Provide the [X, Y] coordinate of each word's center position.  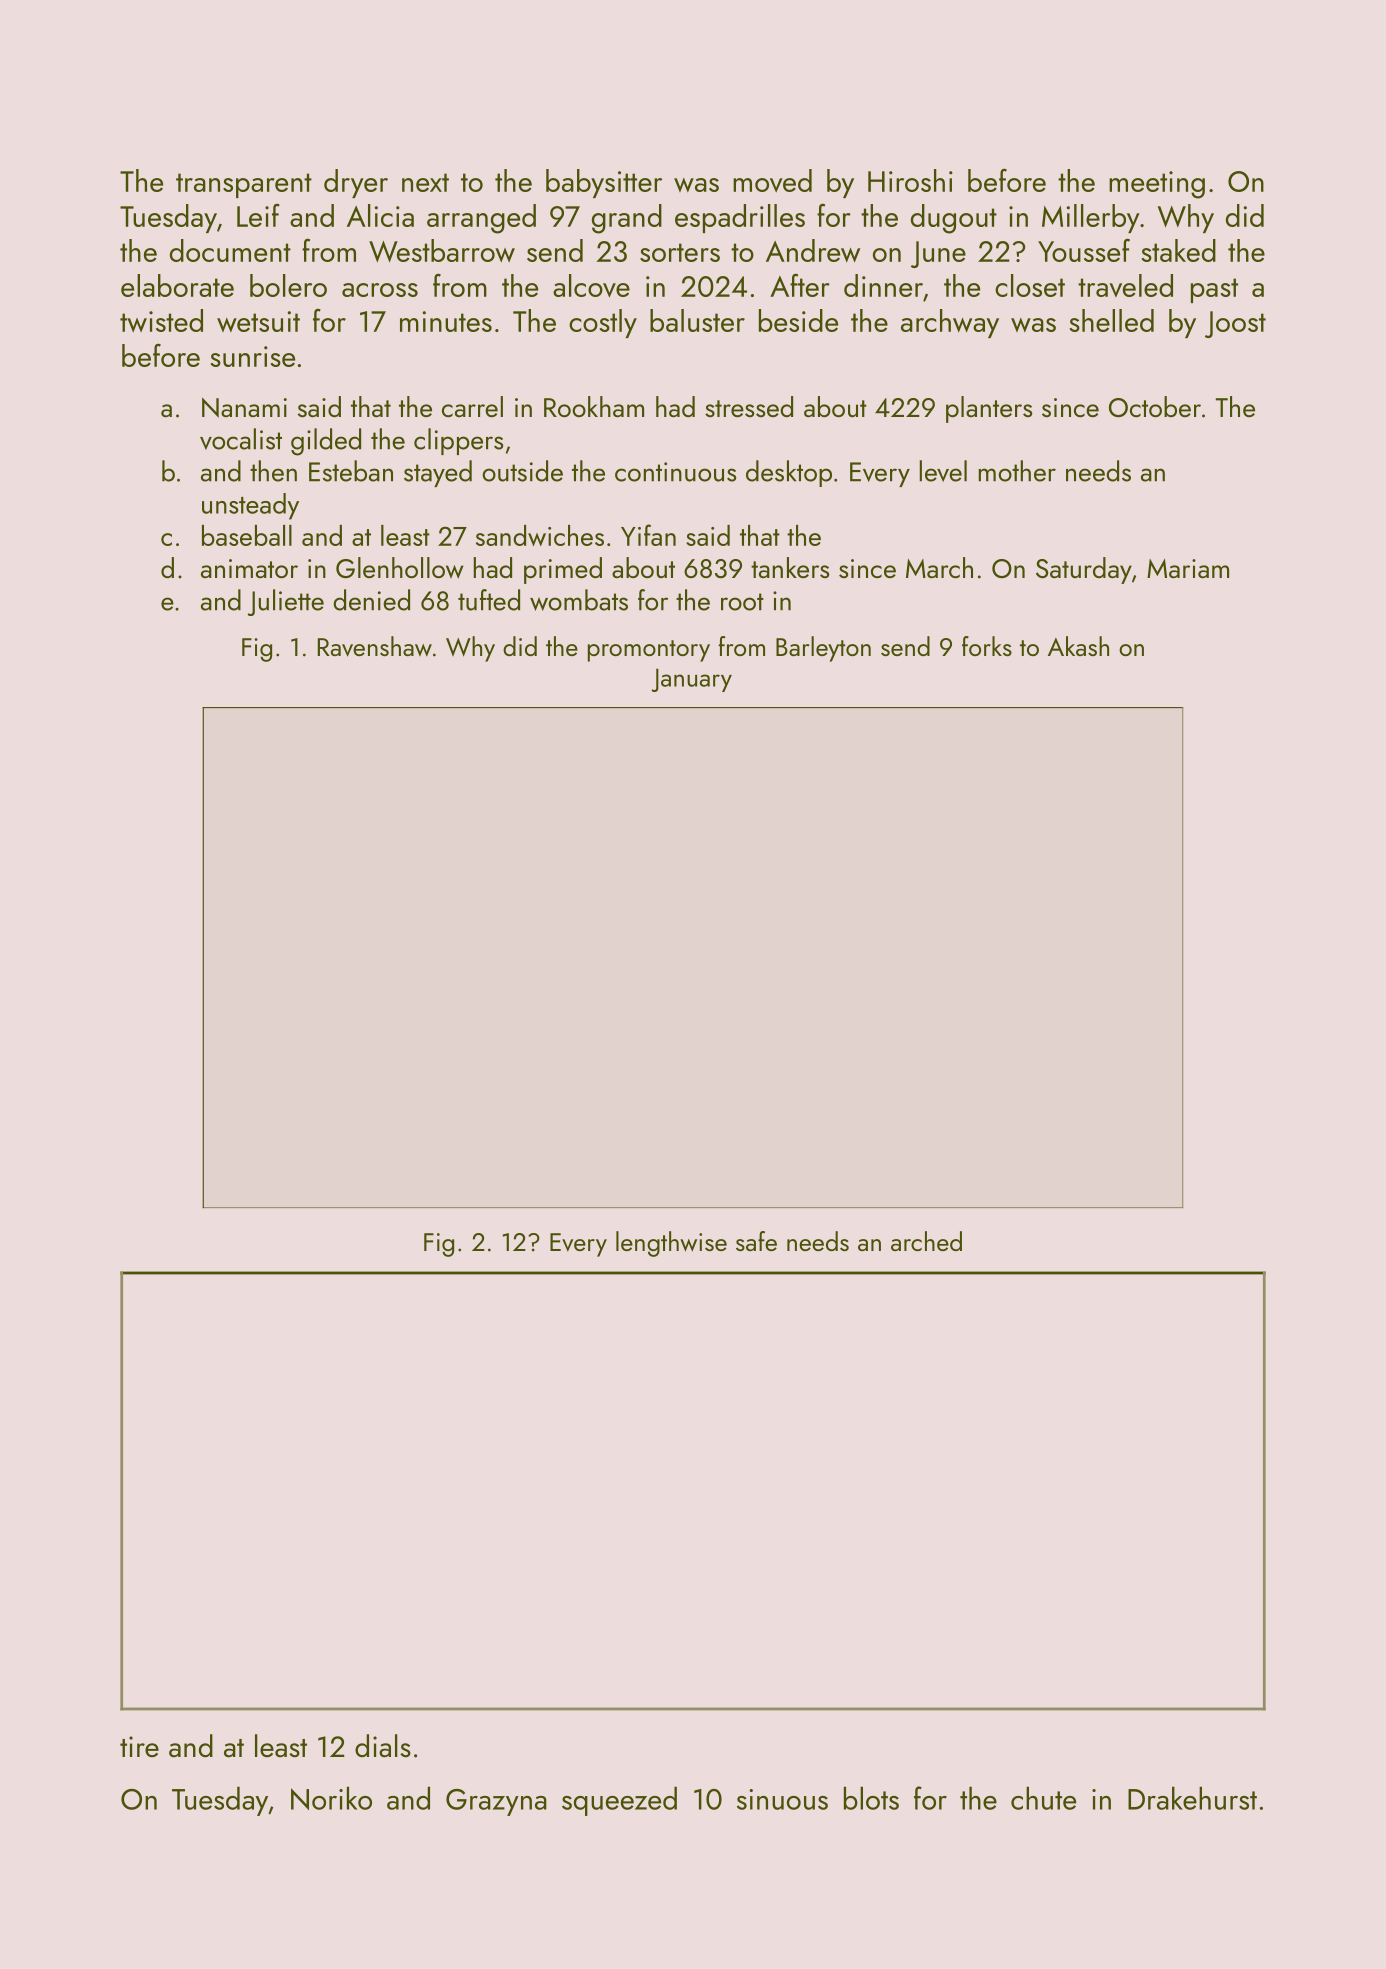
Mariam [1188, 568]
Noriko [331, 1798]
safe [756, 1241]
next [425, 182]
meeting [1157, 185]
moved [772, 180]
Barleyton [823, 649]
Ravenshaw [375, 646]
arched [926, 1241]
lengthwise [671, 1244]
